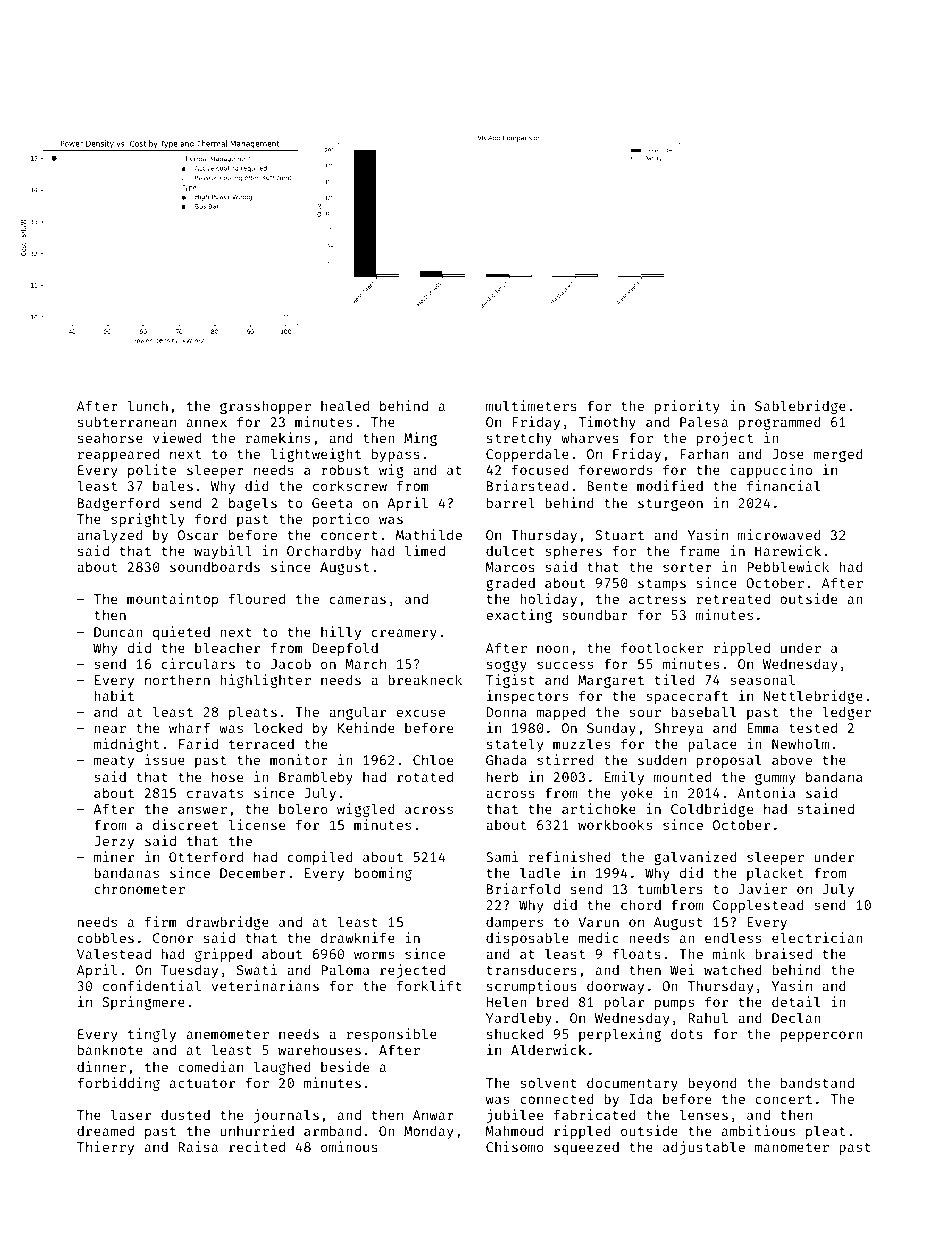 The height and width of the image is (1233, 952). What do you see at coordinates (228, 1034) in the image?
I see `anemometer` at bounding box center [228, 1034].
